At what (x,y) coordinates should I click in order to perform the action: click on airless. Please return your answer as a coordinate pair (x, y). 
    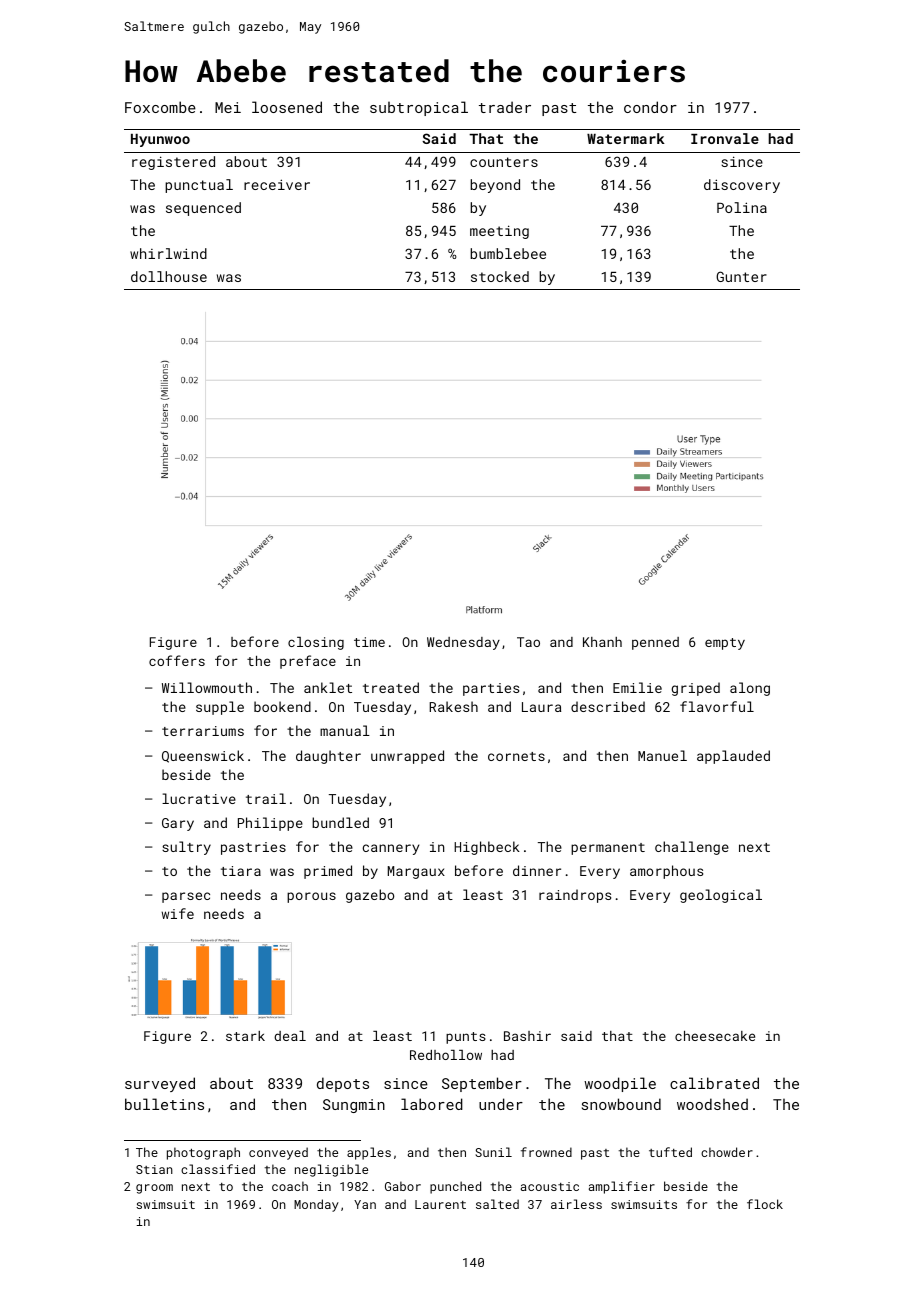
    Looking at the image, I should click on (576, 1204).
